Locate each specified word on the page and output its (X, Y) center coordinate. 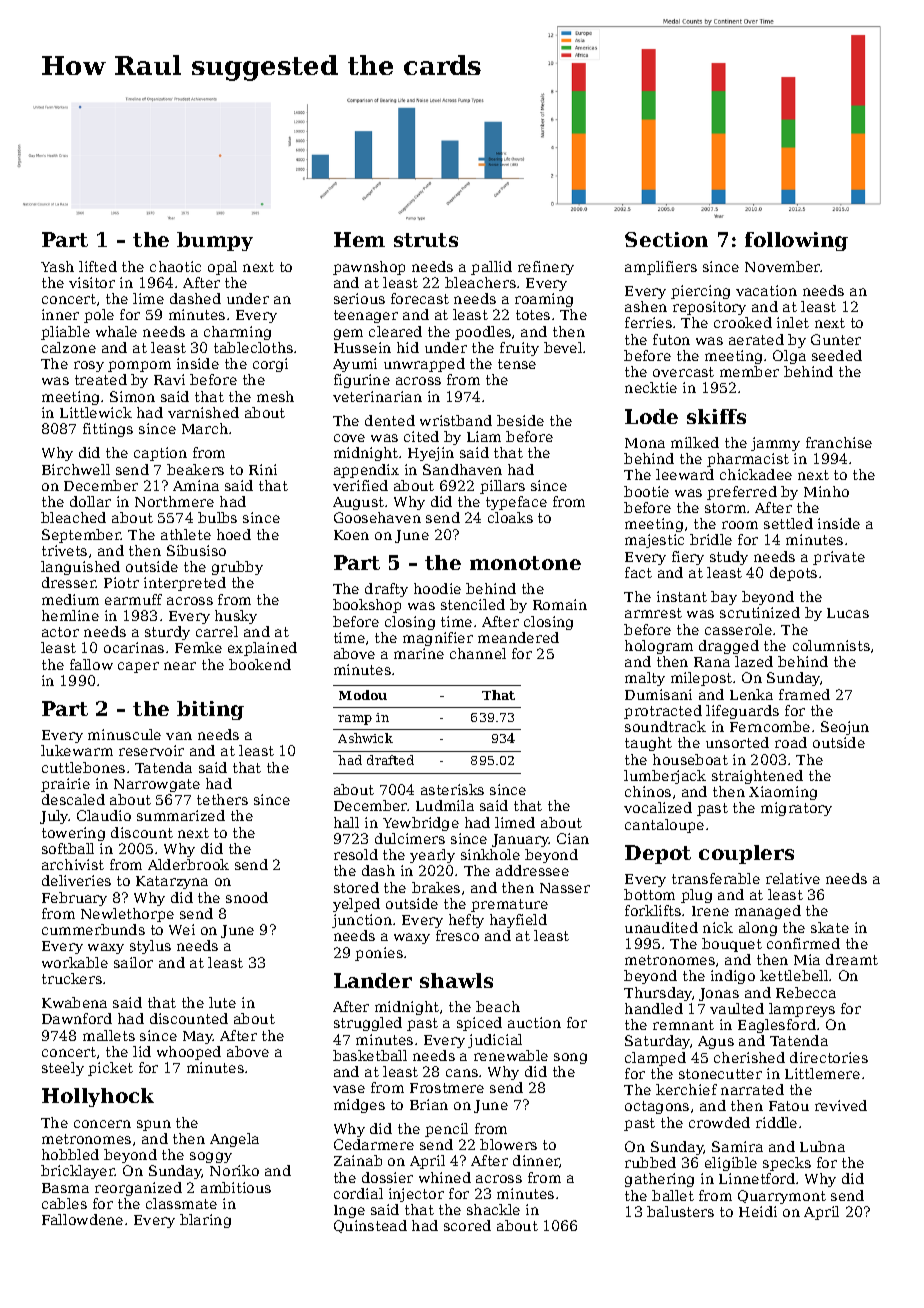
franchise (839, 442)
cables (64, 1203)
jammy (775, 444)
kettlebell (794, 975)
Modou (363, 695)
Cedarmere (374, 1144)
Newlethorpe (127, 915)
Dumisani (658, 694)
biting (210, 710)
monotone (525, 563)
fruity (519, 349)
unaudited (661, 927)
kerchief (686, 1089)
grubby (237, 568)
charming (237, 333)
